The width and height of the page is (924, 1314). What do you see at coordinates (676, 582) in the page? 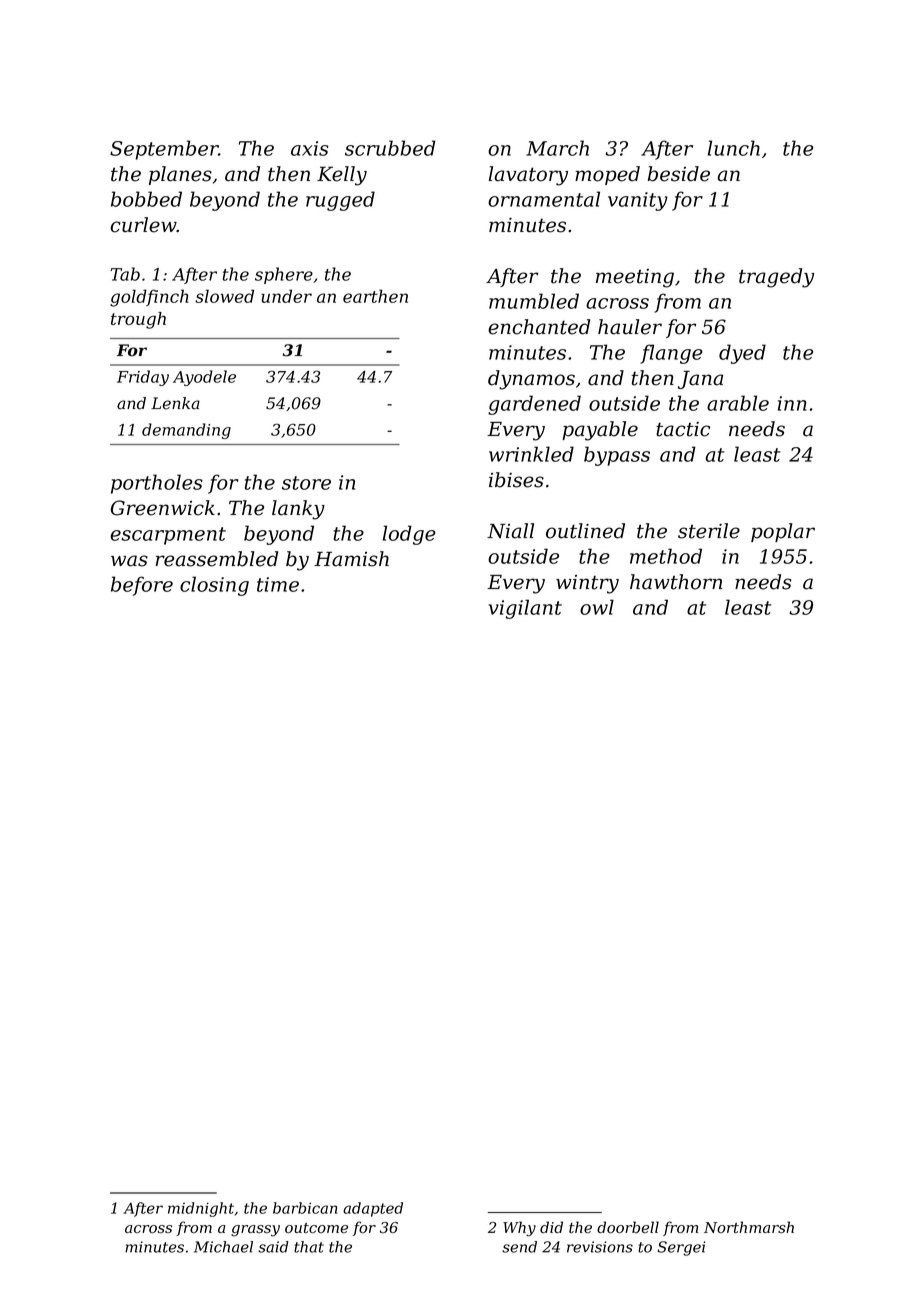
I see `hawthorn` at bounding box center [676, 582].
